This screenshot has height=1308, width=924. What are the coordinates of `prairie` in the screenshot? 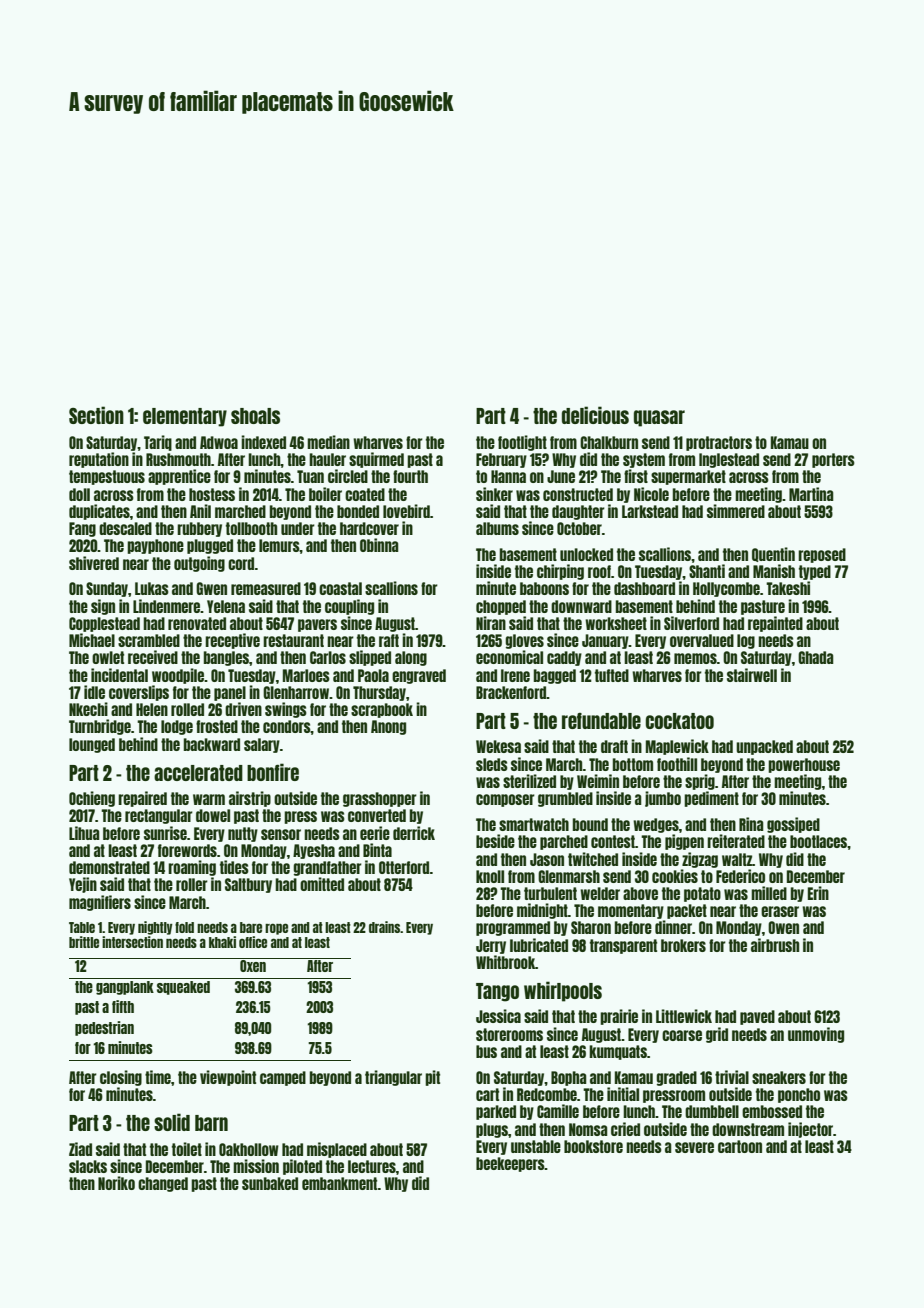 It's located at (619, 1017).
